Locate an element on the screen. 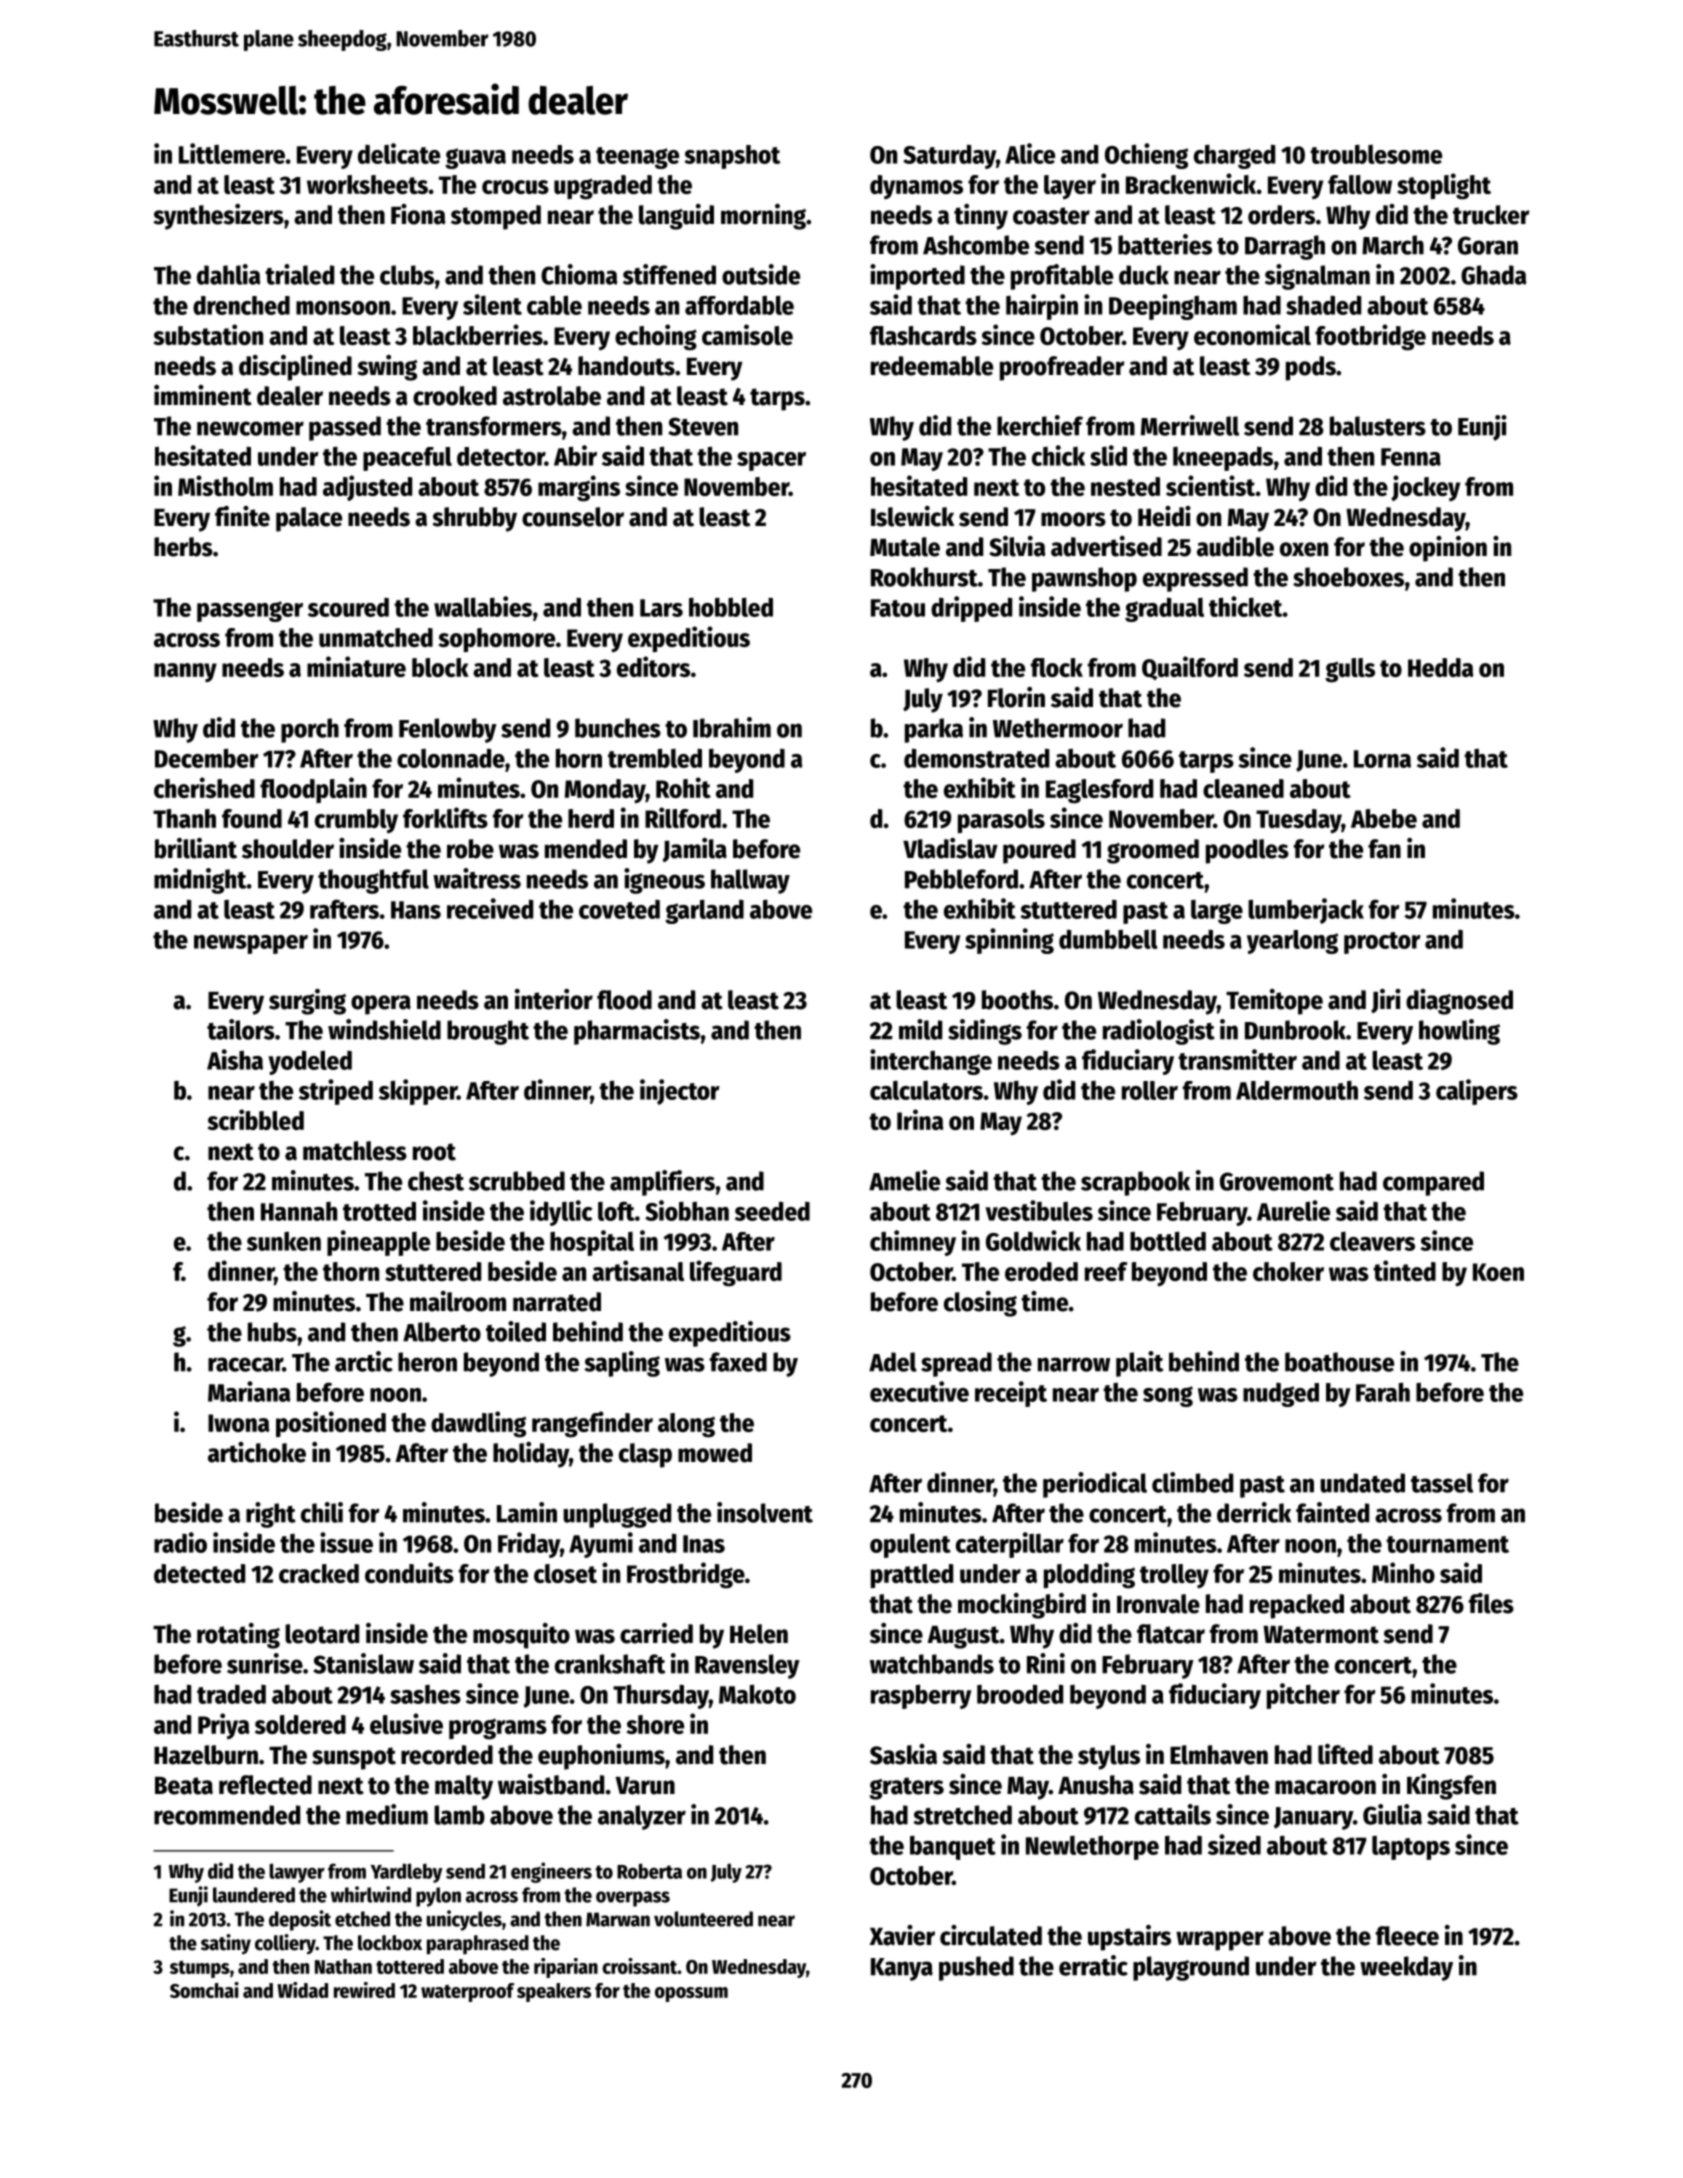 The width and height of the screenshot is (1683, 2178). opera is located at coordinates (381, 1005).
